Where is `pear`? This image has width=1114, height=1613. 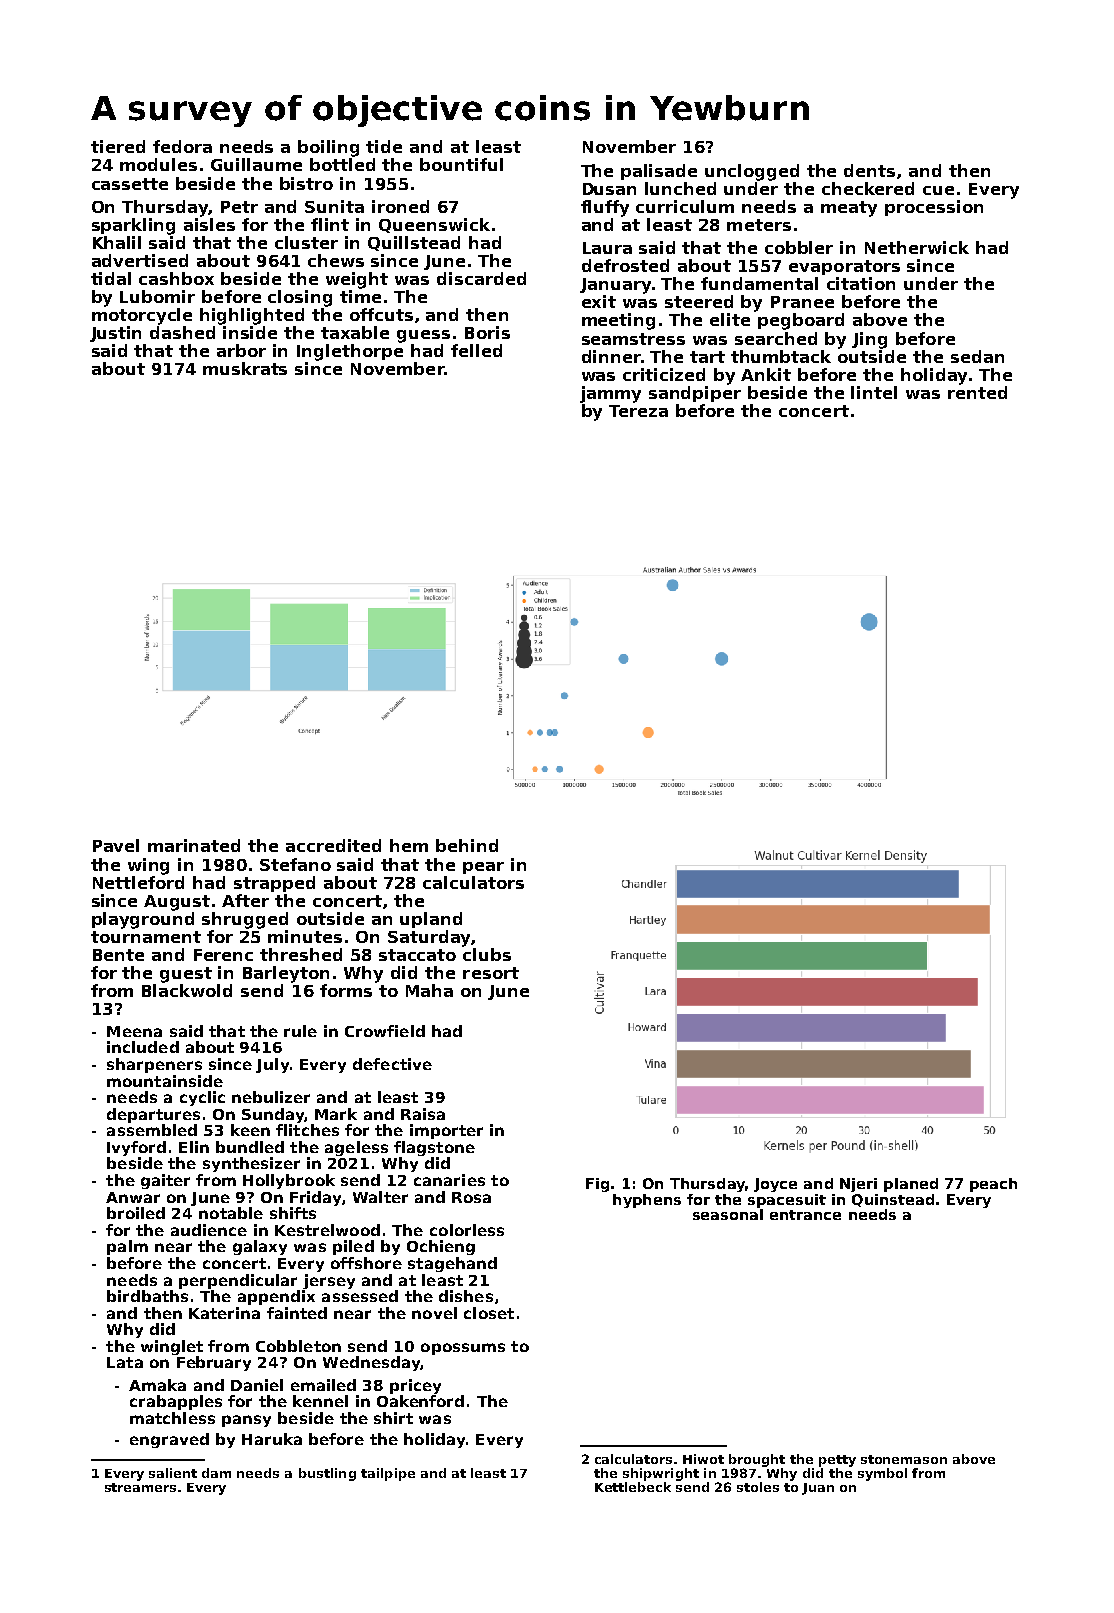
pear is located at coordinates (483, 868).
